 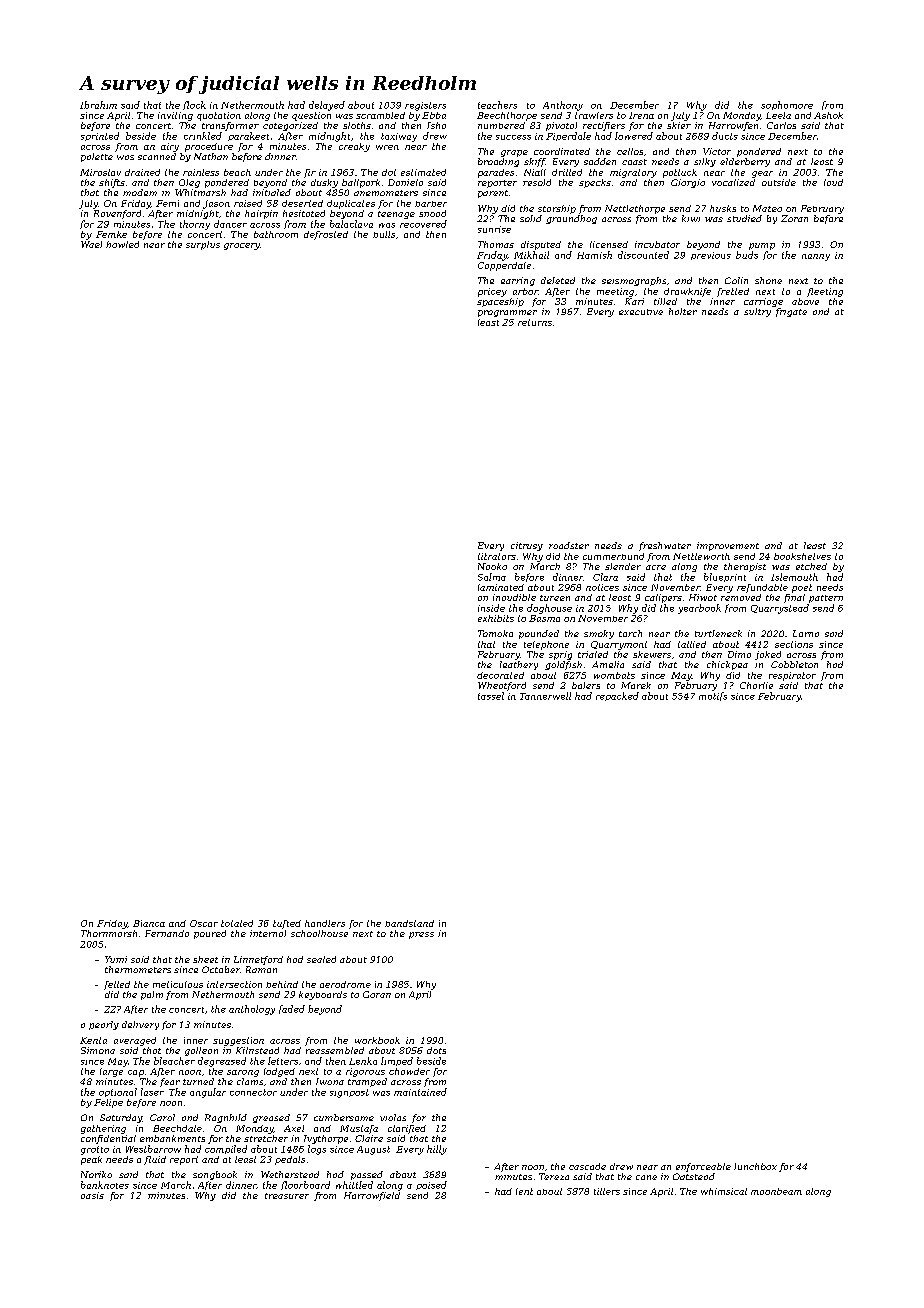 What do you see at coordinates (502, 686) in the screenshot?
I see `Wheatford` at bounding box center [502, 686].
